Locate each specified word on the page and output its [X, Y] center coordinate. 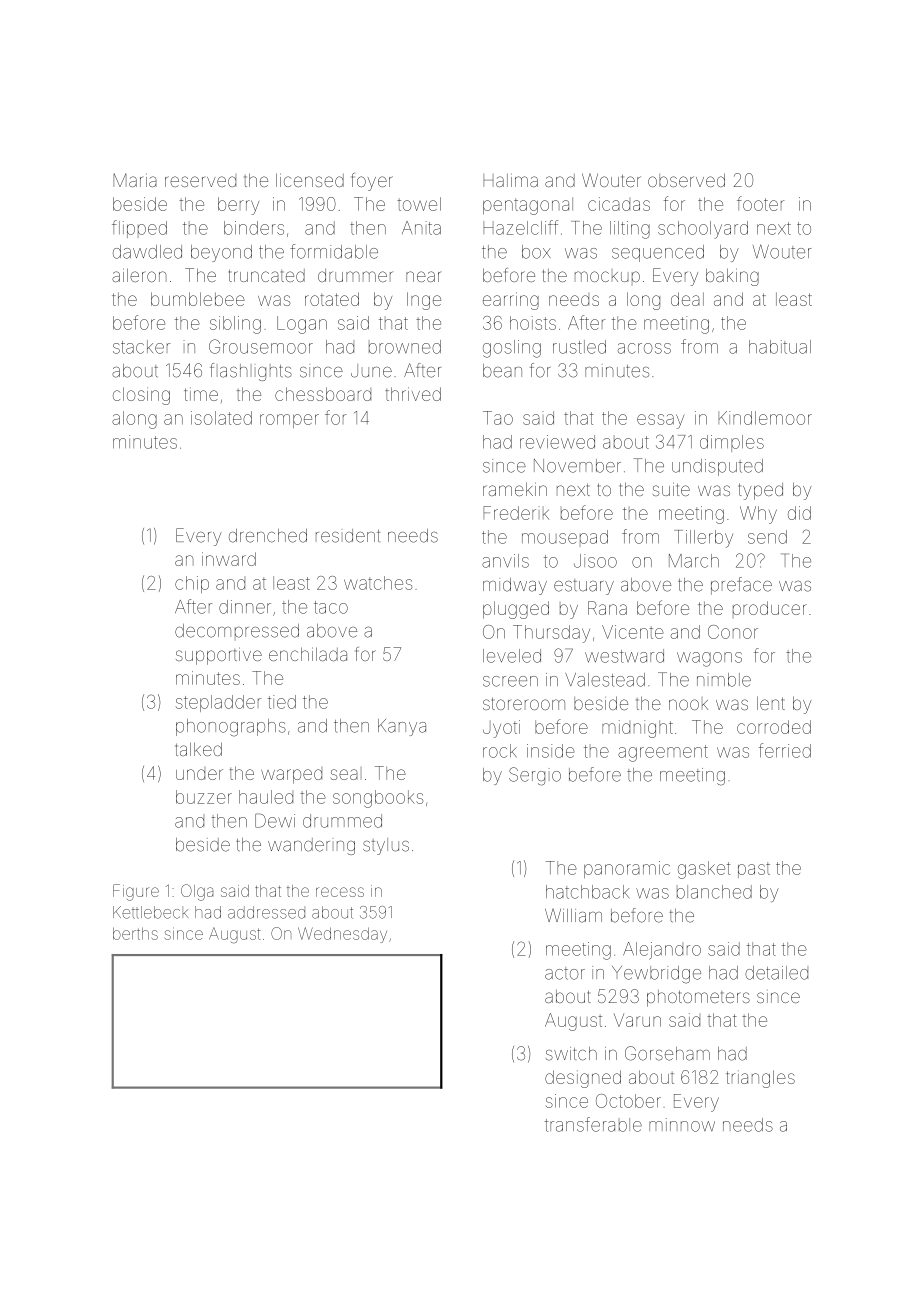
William [573, 916]
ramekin [515, 489]
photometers [698, 998]
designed [583, 1079]
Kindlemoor [765, 418]
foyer [372, 182]
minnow [682, 1125]
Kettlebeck [150, 912]
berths [135, 934]
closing [141, 396]
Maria [135, 180]
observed [686, 180]
